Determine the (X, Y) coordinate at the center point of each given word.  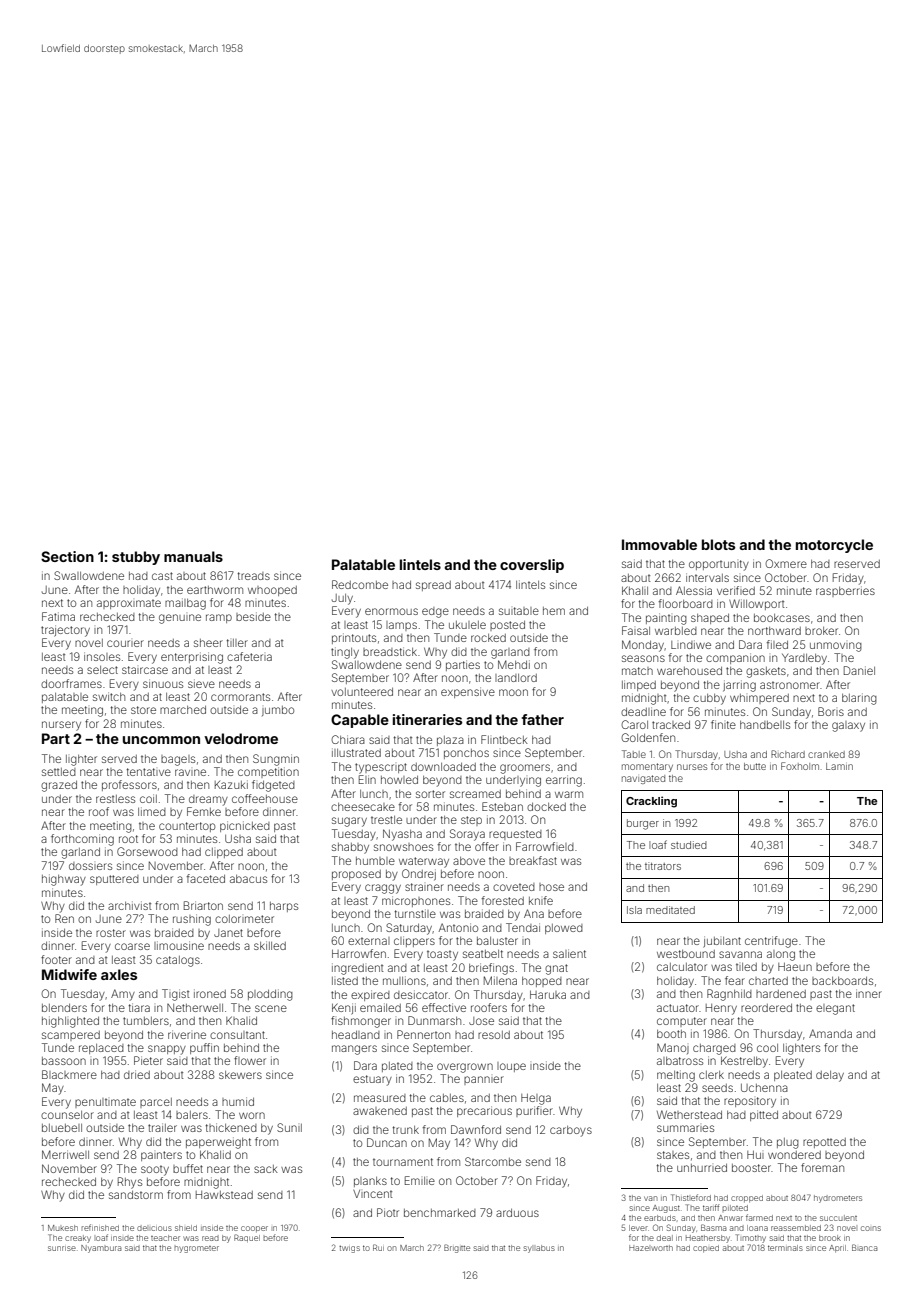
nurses (692, 767)
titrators (663, 866)
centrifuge (771, 942)
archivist (130, 905)
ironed (210, 993)
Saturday (409, 929)
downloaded (443, 767)
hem (554, 611)
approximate (129, 604)
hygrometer (196, 1249)
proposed (356, 875)
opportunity (719, 565)
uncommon (161, 740)
